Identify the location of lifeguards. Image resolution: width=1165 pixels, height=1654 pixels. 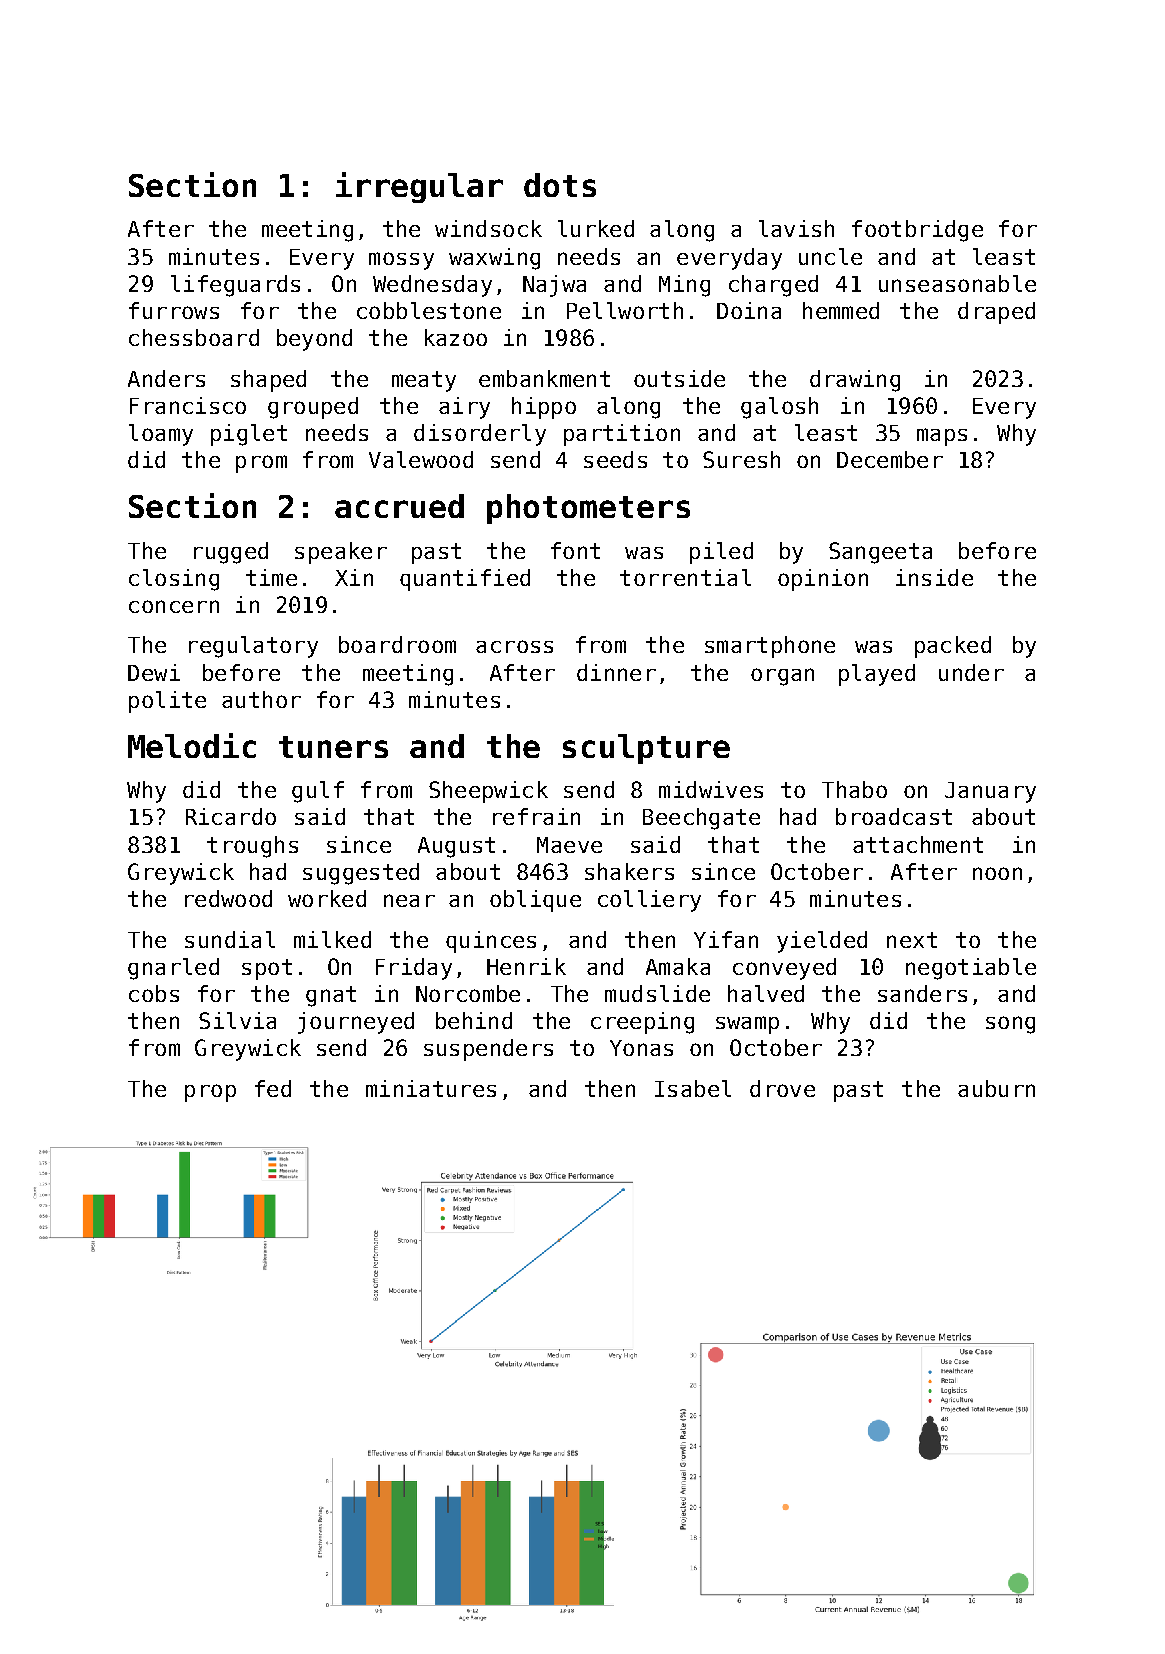
(235, 286).
